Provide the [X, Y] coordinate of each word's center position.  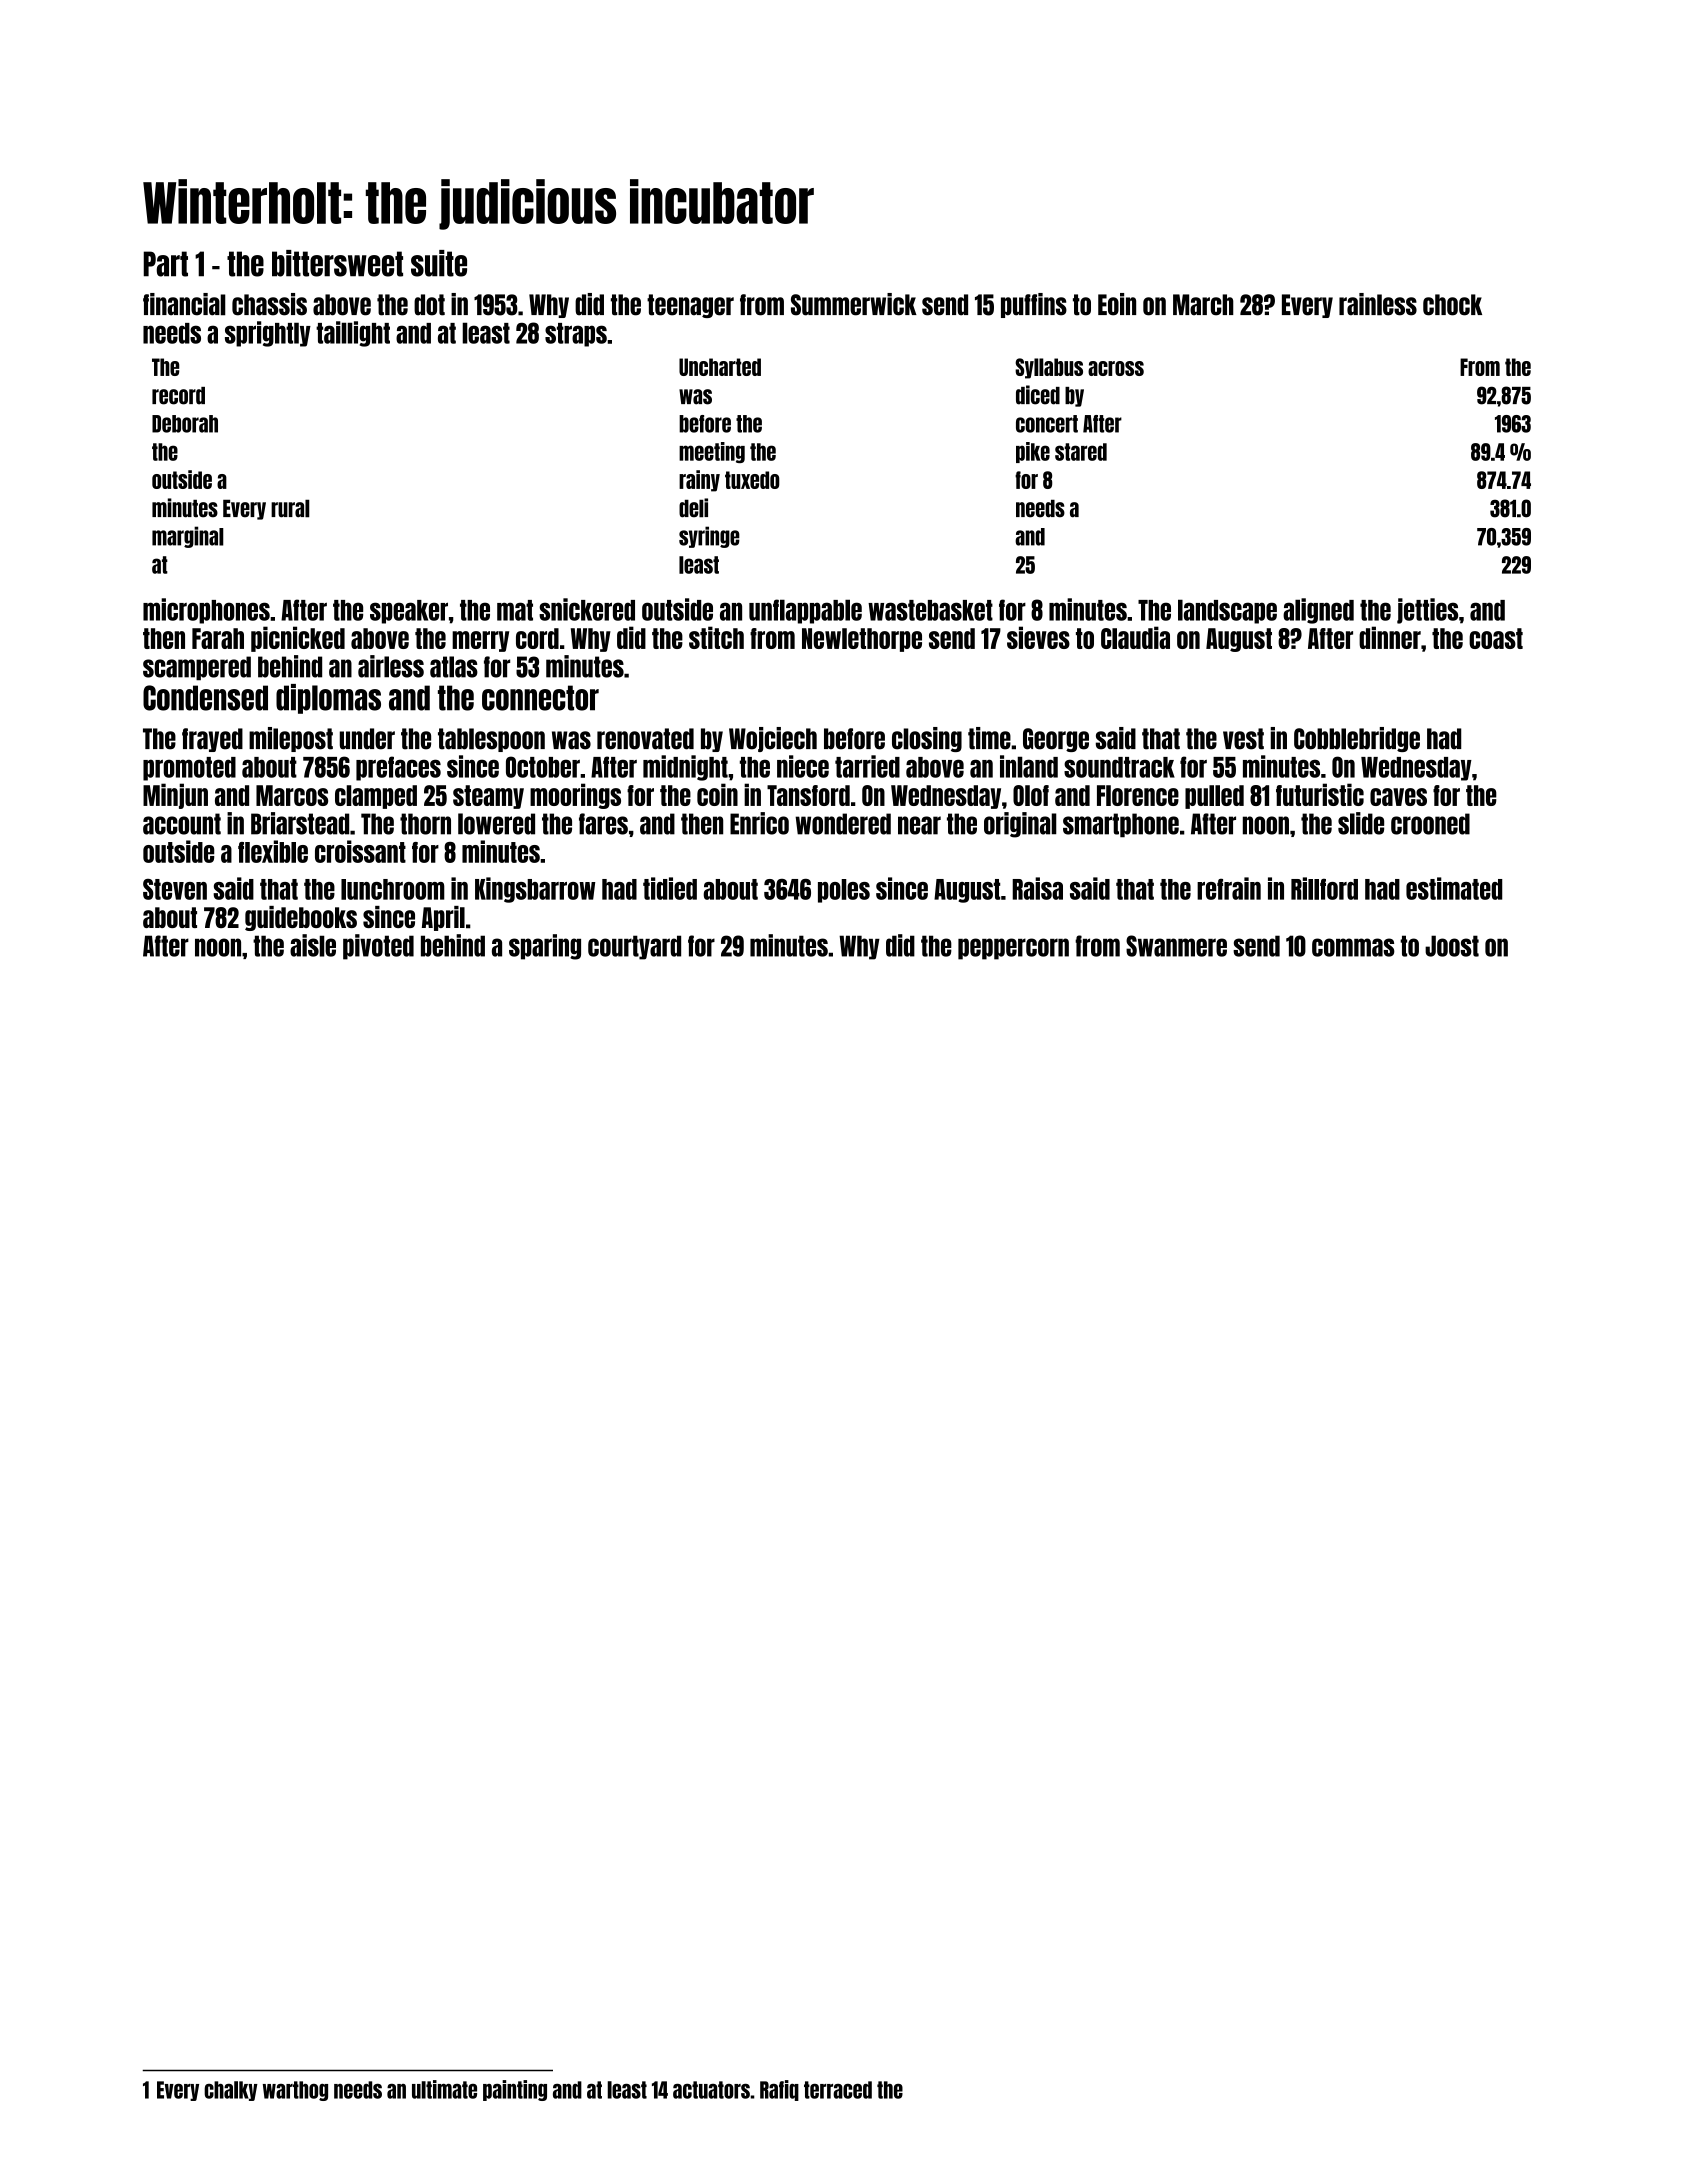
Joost [1452, 946]
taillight [353, 334]
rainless [1378, 304]
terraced [838, 2090]
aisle [313, 945]
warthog [295, 2091]
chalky [231, 2091]
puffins [1034, 305]
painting [515, 2090]
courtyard [634, 947]
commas [1353, 947]
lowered [496, 824]
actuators [711, 2090]
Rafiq [779, 2090]
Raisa [1037, 888]
